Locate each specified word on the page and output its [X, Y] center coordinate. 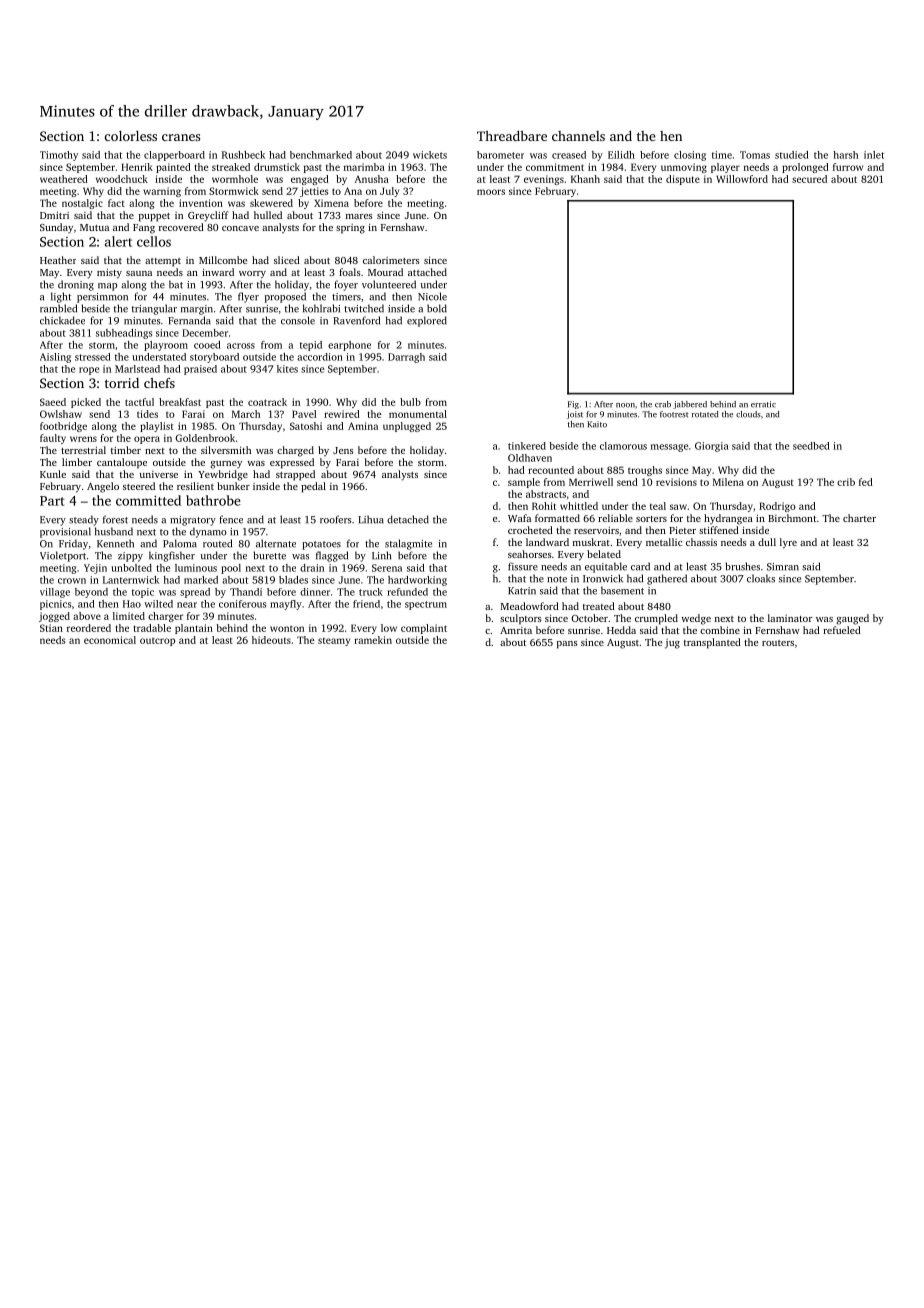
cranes [181, 137]
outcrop [157, 641]
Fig [573, 405]
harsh [845, 155]
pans [567, 645]
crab [663, 404]
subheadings [124, 334]
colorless [130, 136]
